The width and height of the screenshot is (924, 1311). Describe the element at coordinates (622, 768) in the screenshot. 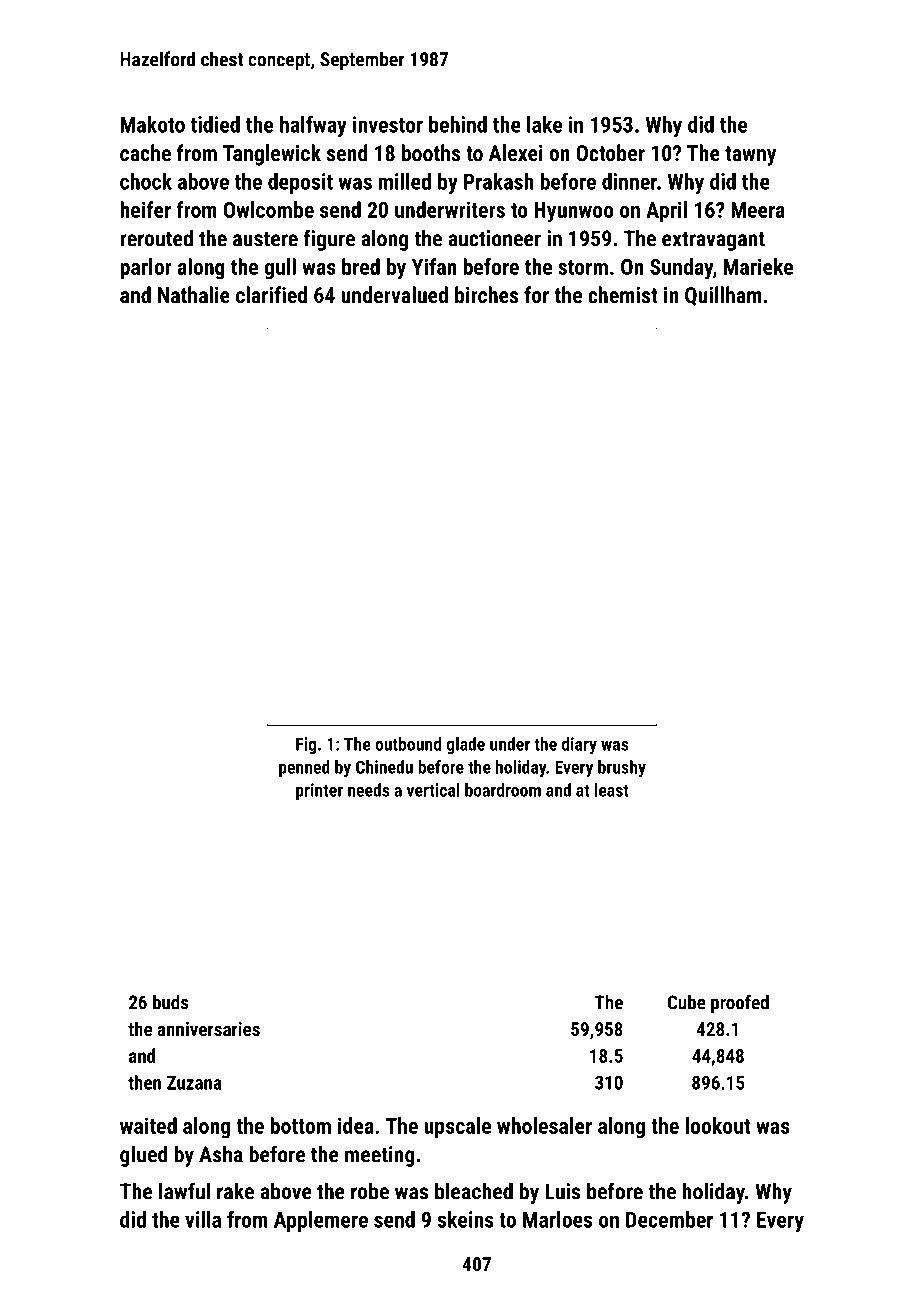

I see `brushy` at that location.
